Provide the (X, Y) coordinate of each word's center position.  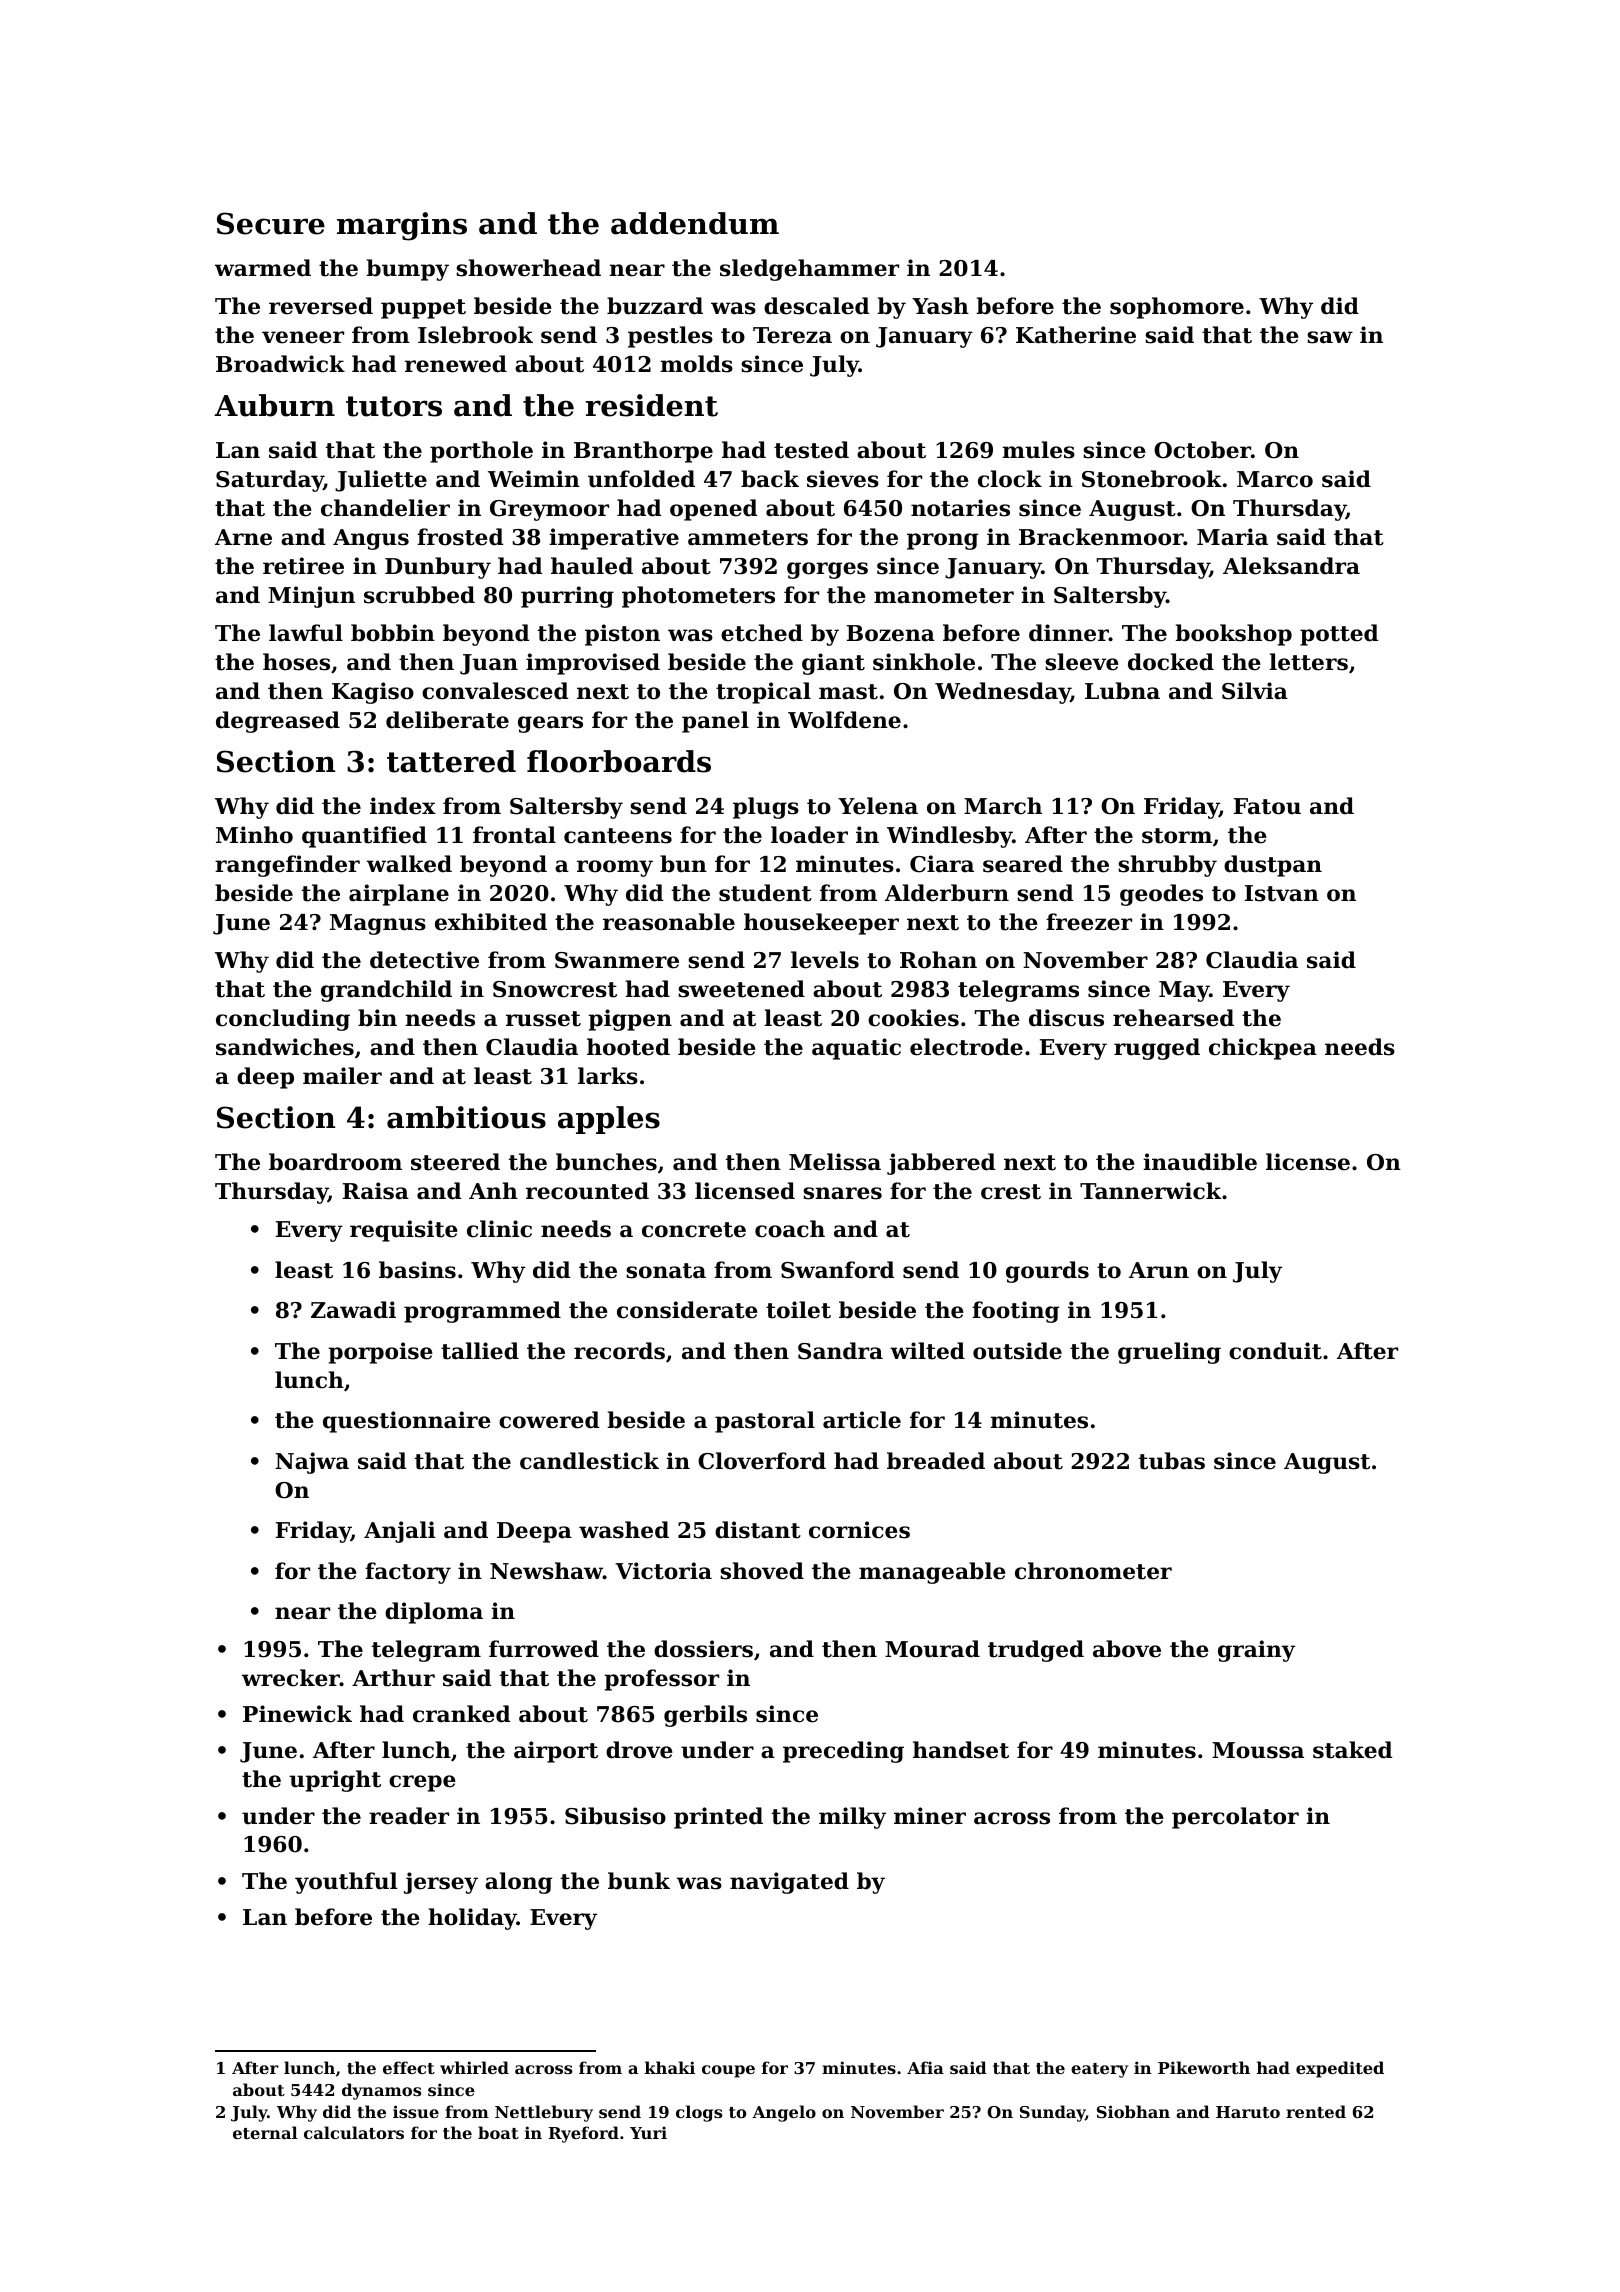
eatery (1099, 2070)
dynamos (381, 2091)
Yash (940, 306)
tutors (394, 406)
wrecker (291, 1678)
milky (852, 1818)
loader (809, 835)
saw (1330, 337)
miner (930, 1816)
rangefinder (287, 866)
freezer (1089, 922)
